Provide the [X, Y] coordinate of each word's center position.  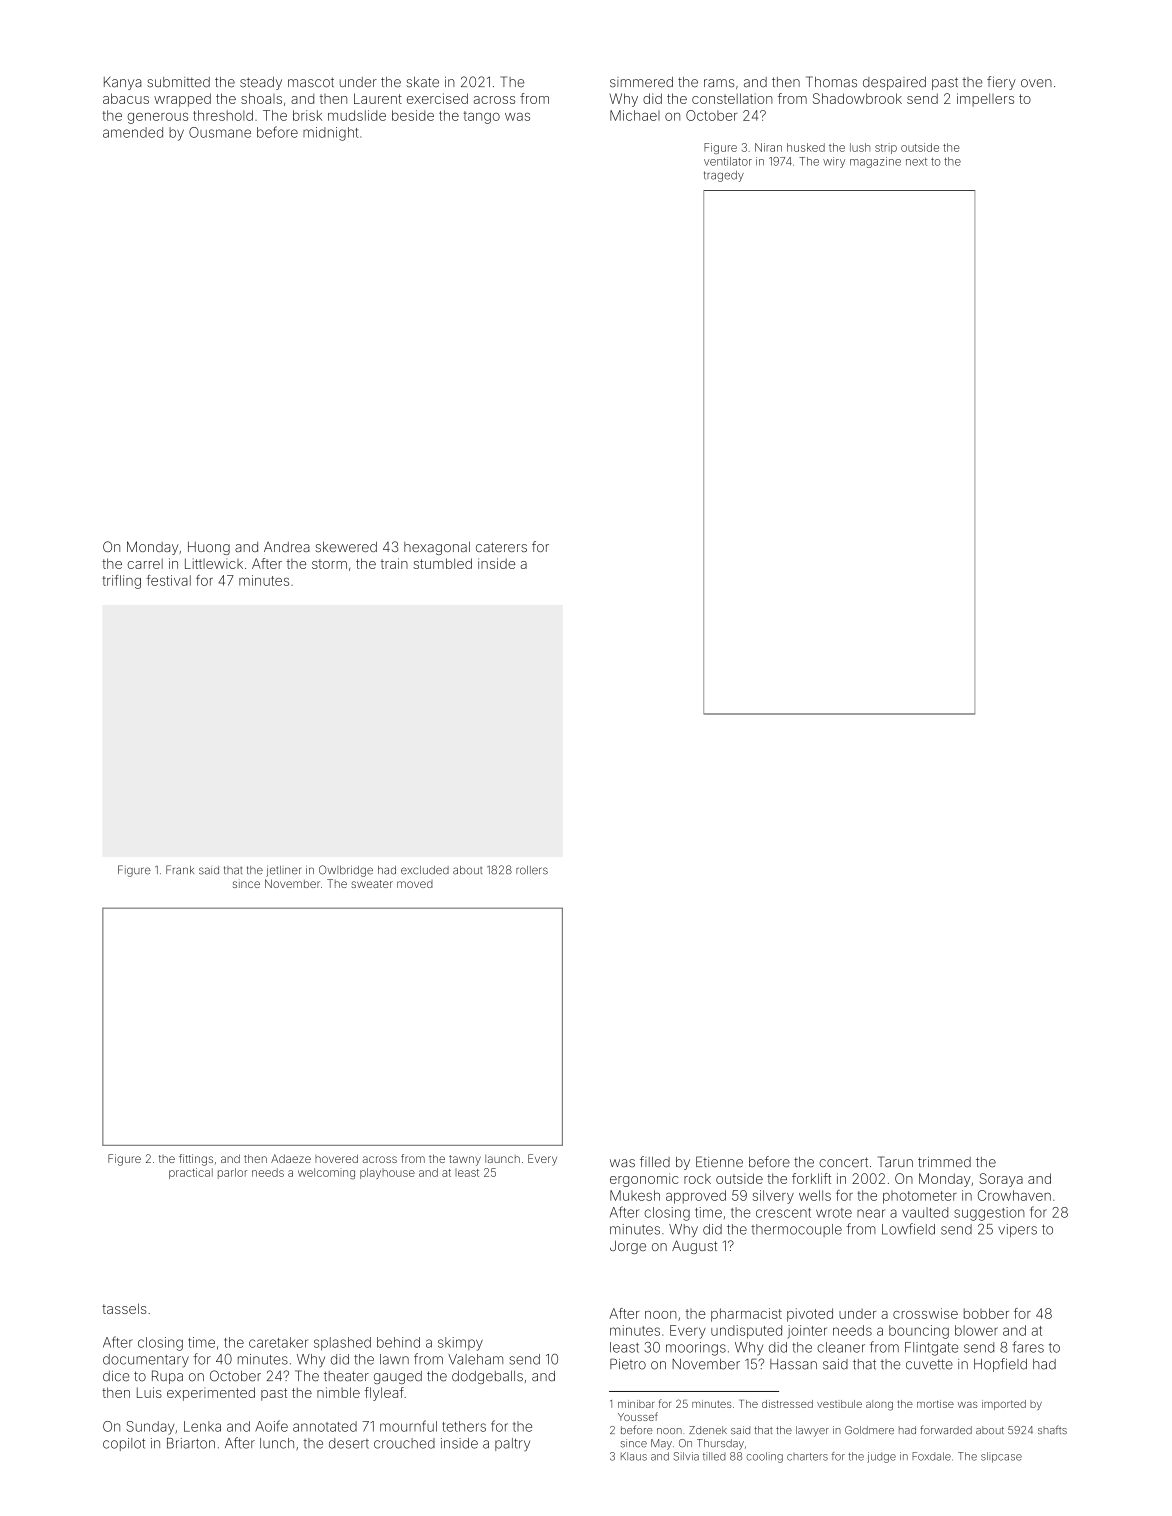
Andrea [287, 547]
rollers [532, 870]
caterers [501, 547]
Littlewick [214, 563]
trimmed [944, 1162]
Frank [180, 870]
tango [482, 117]
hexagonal [437, 548]
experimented [211, 1394]
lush [860, 147]
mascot [311, 82]
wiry [834, 162]
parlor [232, 1173]
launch [502, 1159]
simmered [641, 82]
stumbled [442, 563]
